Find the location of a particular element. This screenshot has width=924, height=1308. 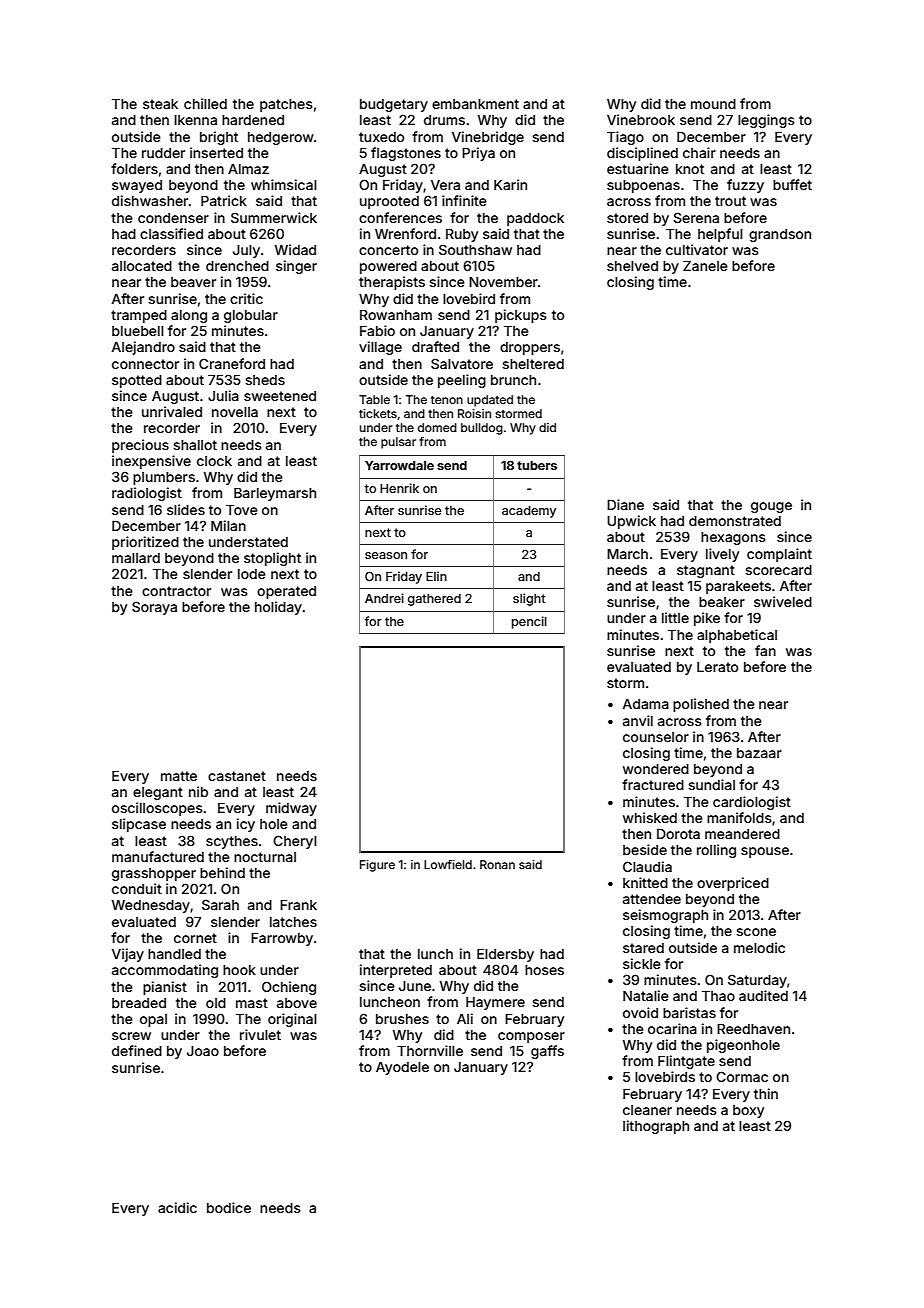

cardiologist is located at coordinates (752, 803).
